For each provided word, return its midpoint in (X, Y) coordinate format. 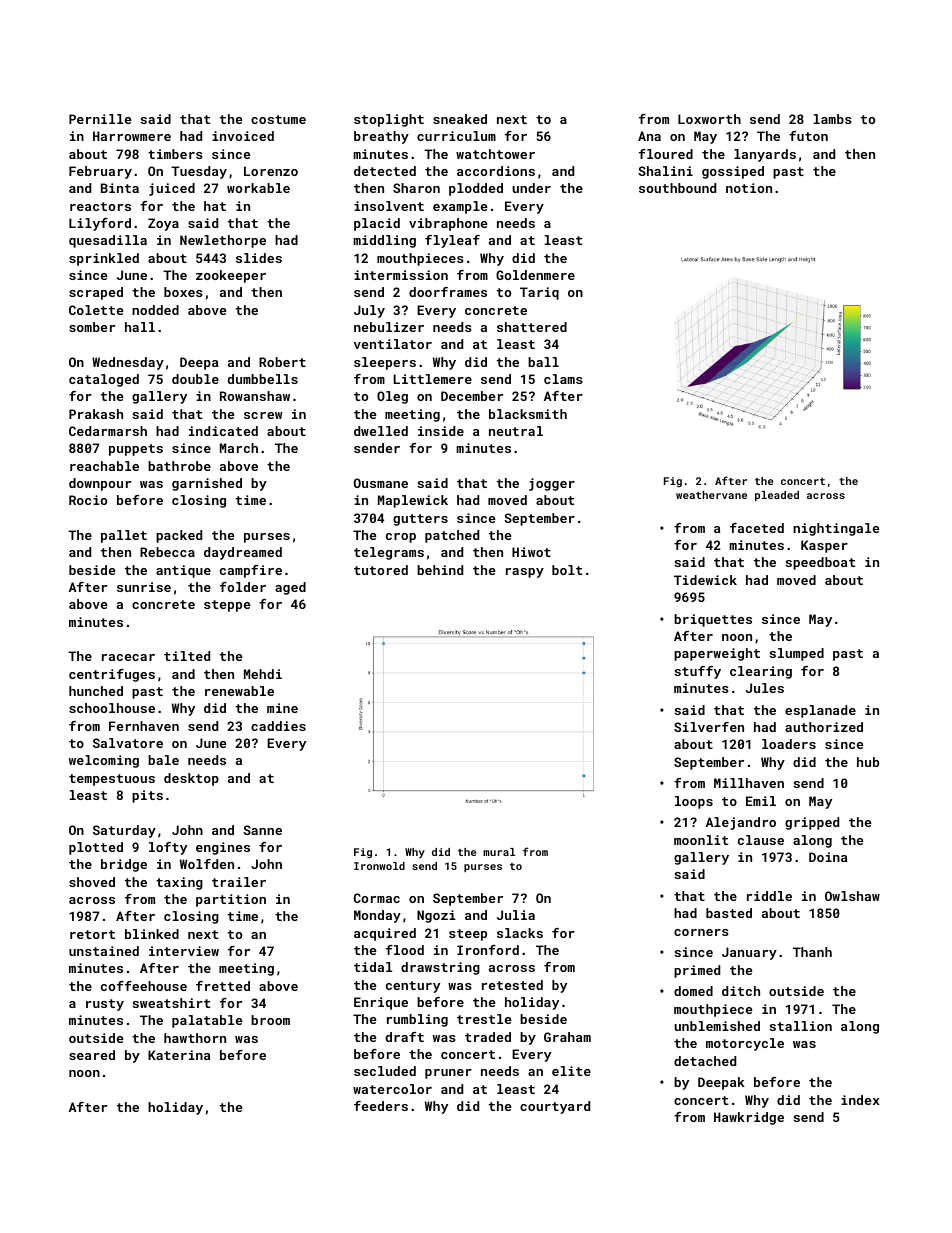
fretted (223, 986)
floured (666, 154)
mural (499, 852)
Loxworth (709, 119)
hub (868, 762)
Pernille (100, 119)
